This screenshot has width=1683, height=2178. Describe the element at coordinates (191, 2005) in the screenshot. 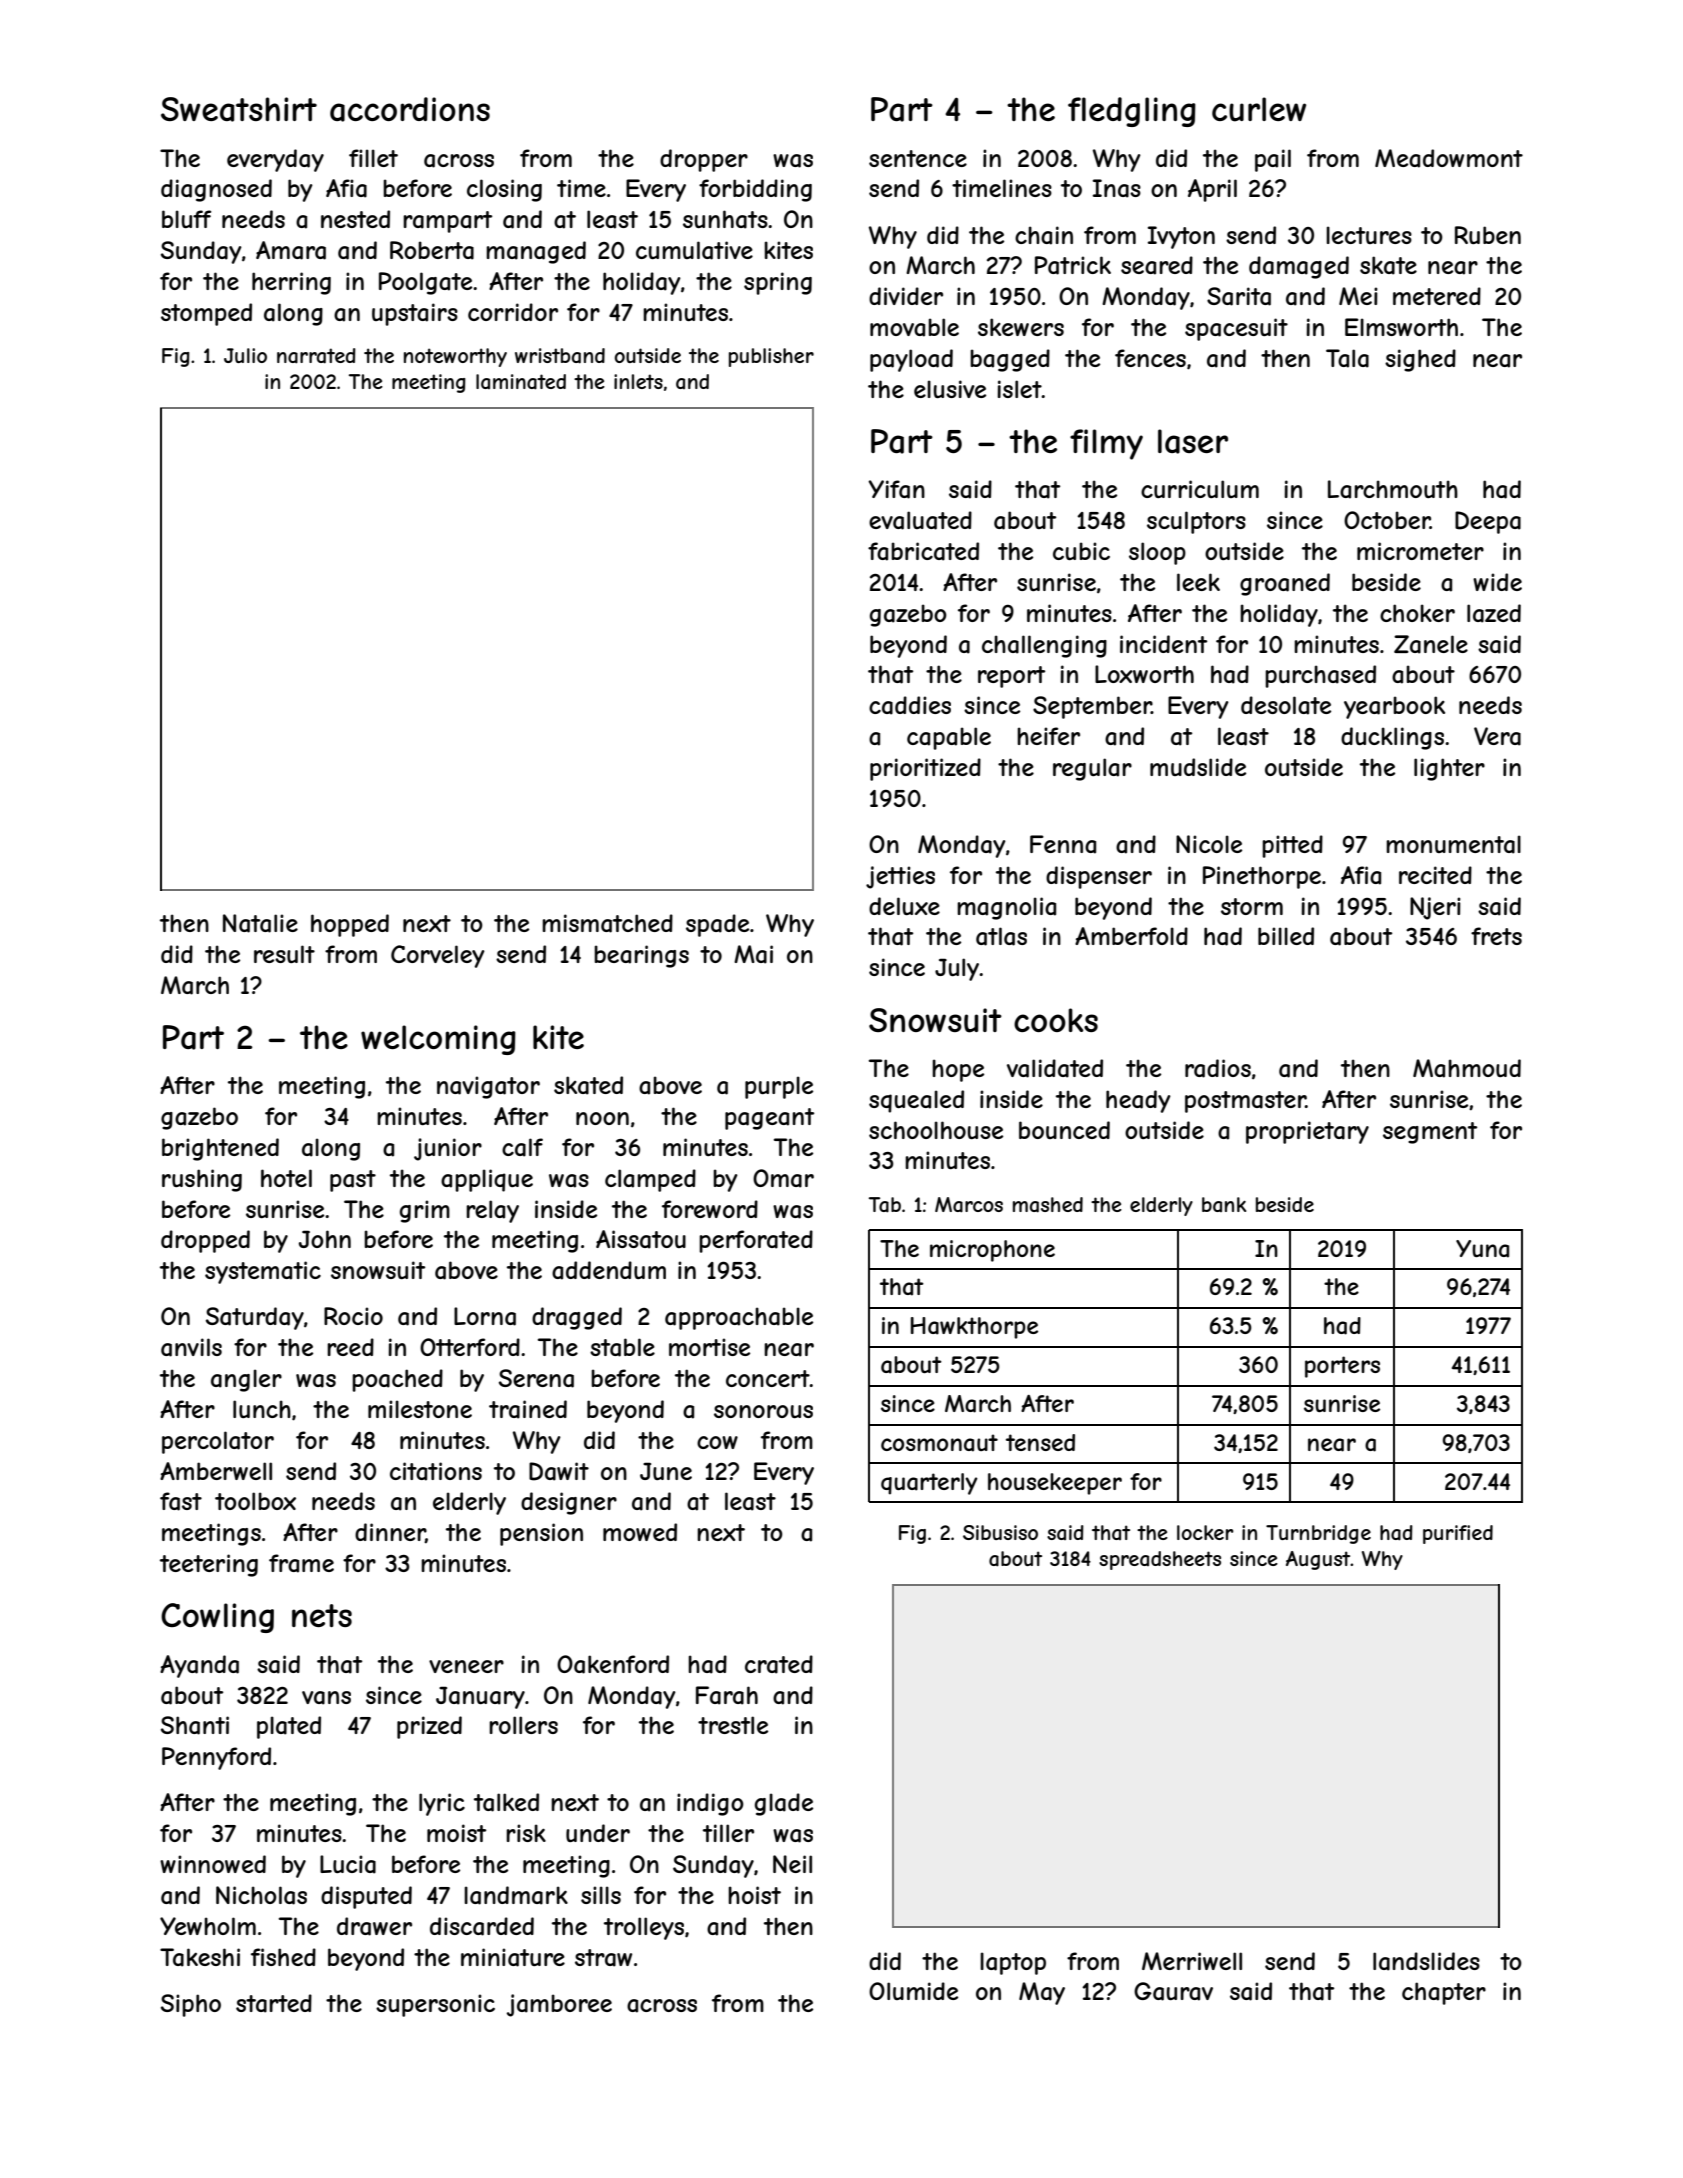

I see `Sipho` at that location.
